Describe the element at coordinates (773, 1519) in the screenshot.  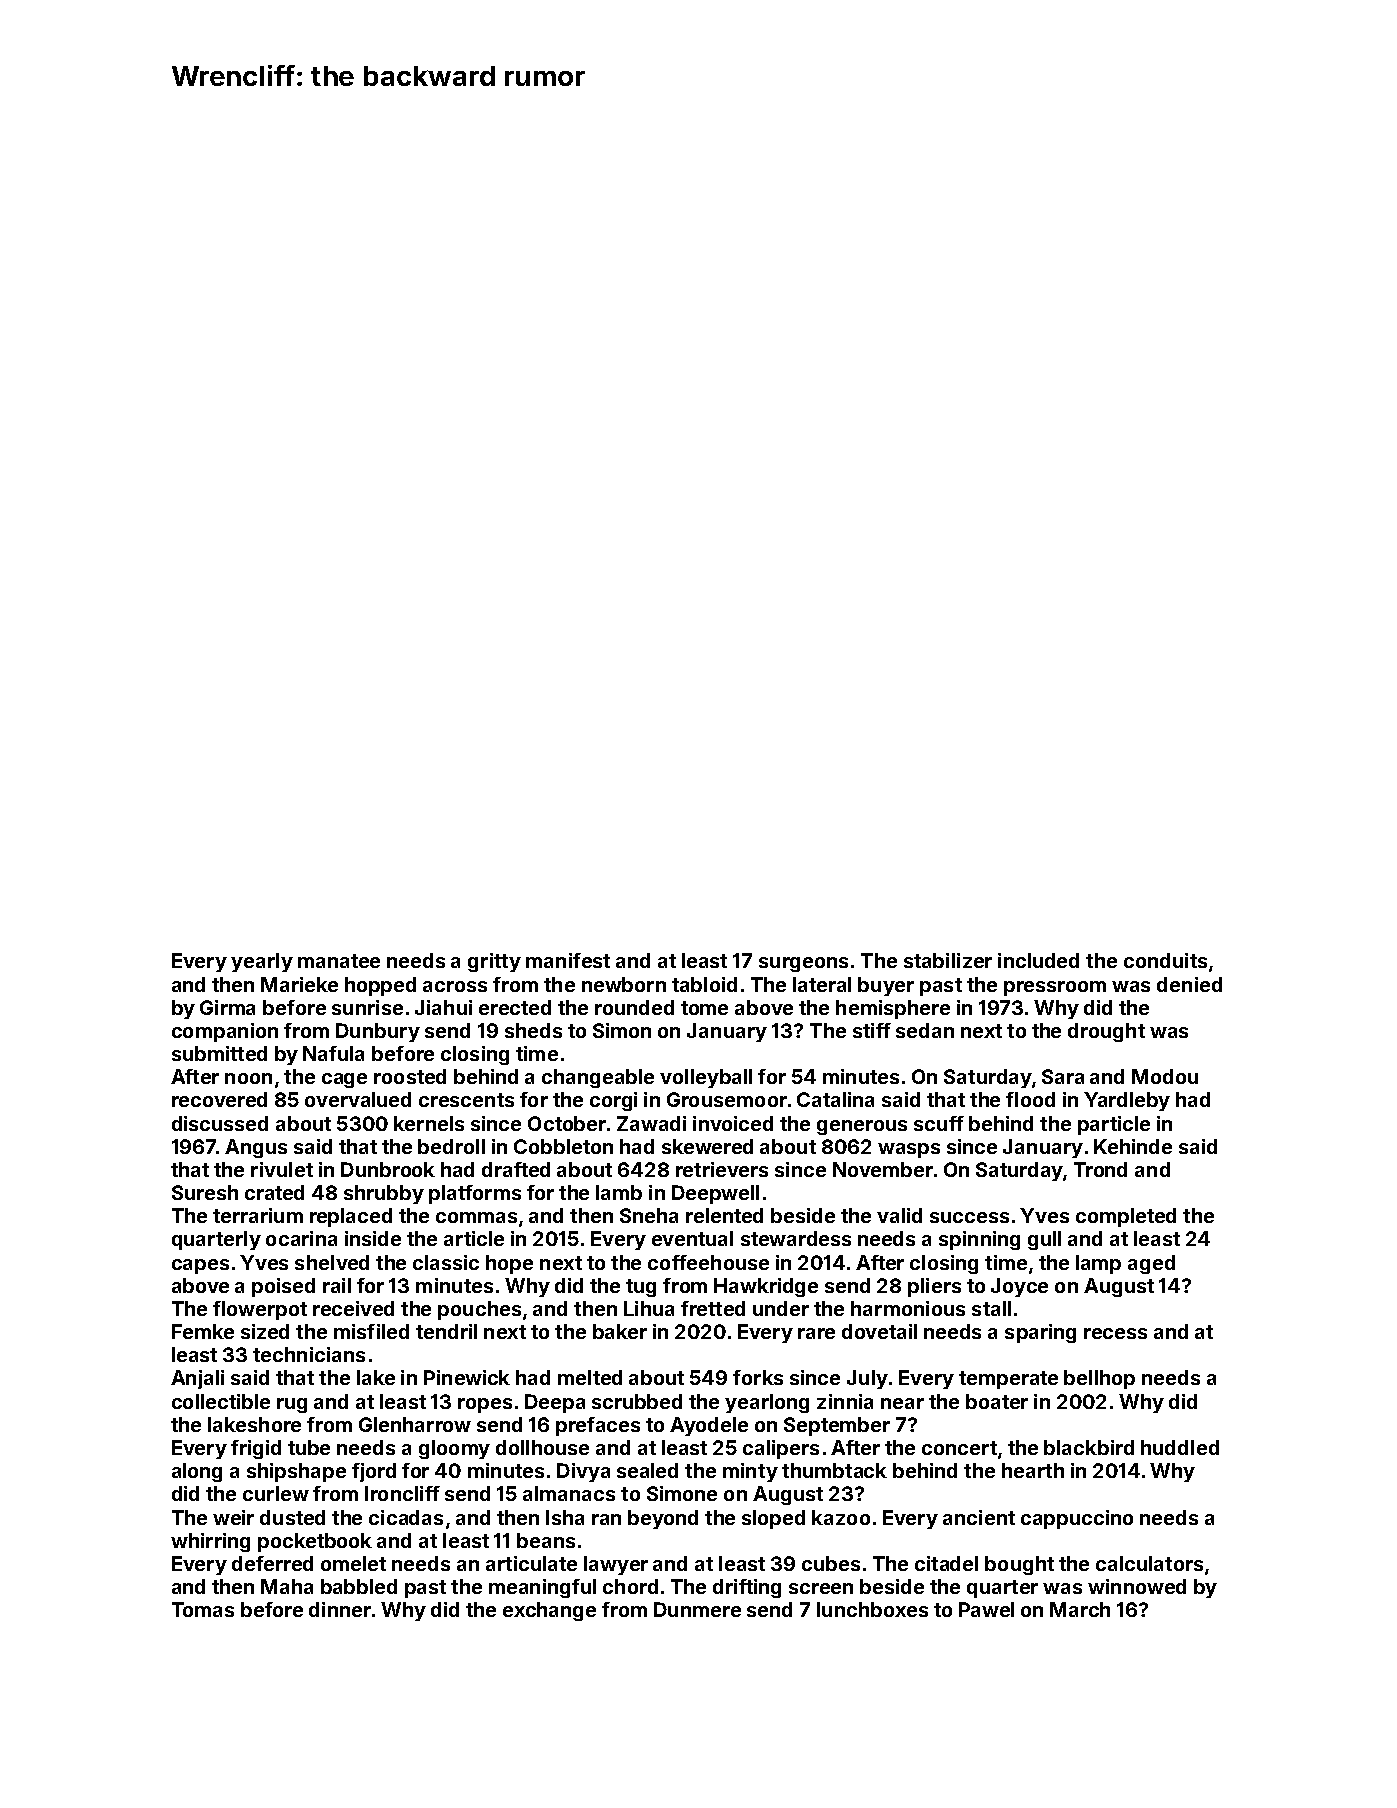
I see `sloped` at that location.
